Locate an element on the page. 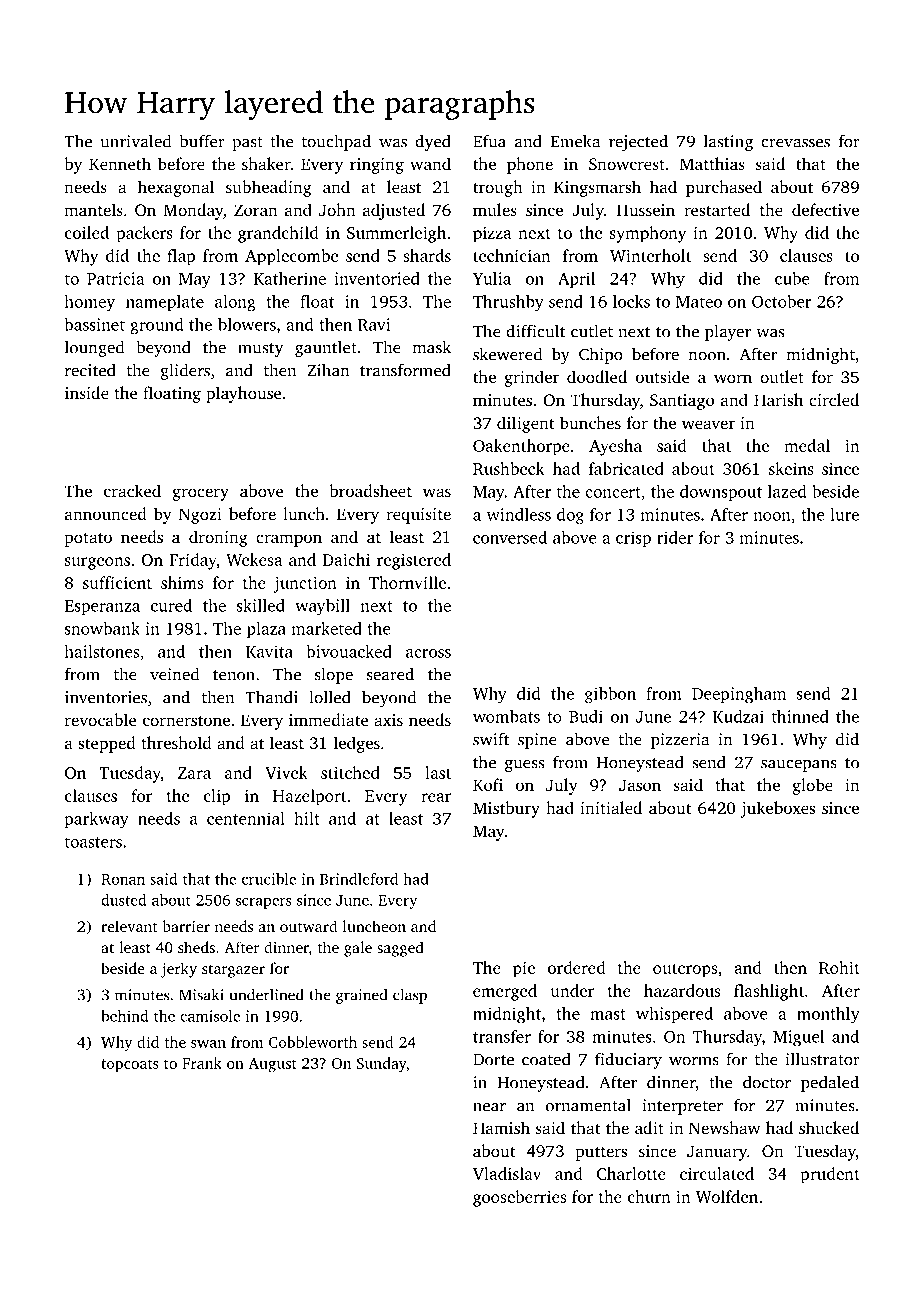  unrivaled is located at coordinates (135, 141).
